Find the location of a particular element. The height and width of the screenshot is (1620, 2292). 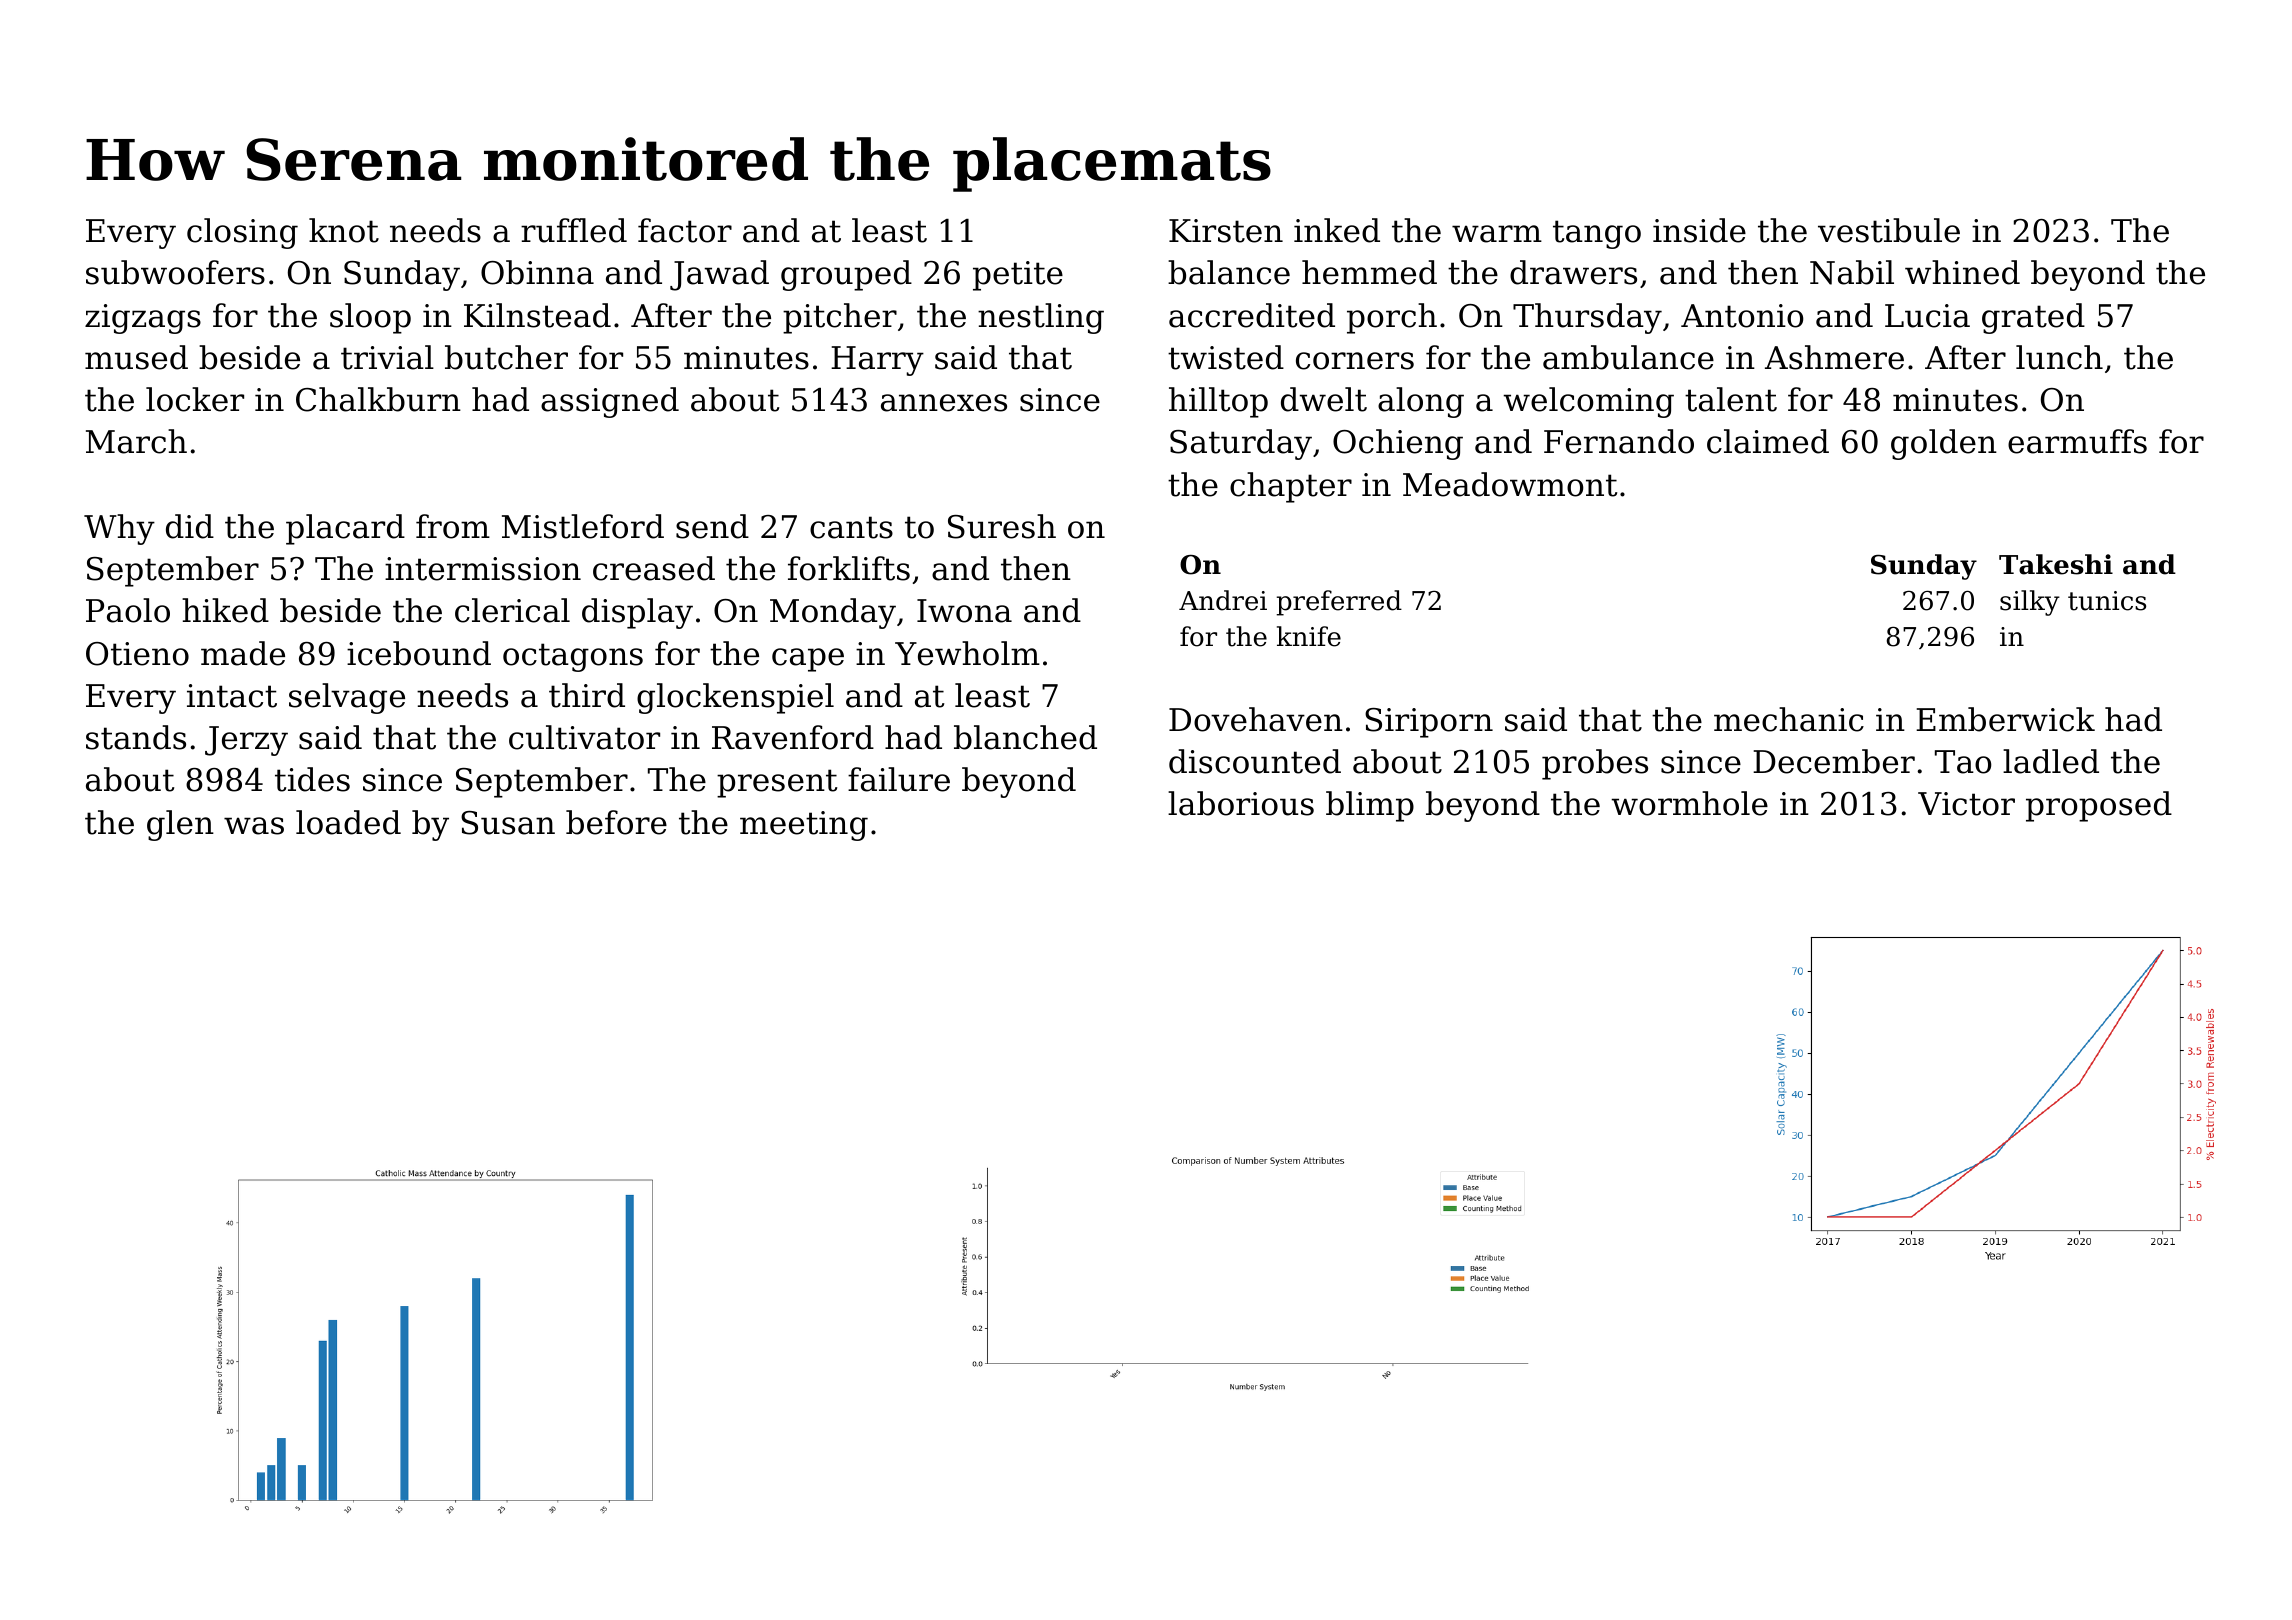

porch is located at coordinates (1392, 318).
